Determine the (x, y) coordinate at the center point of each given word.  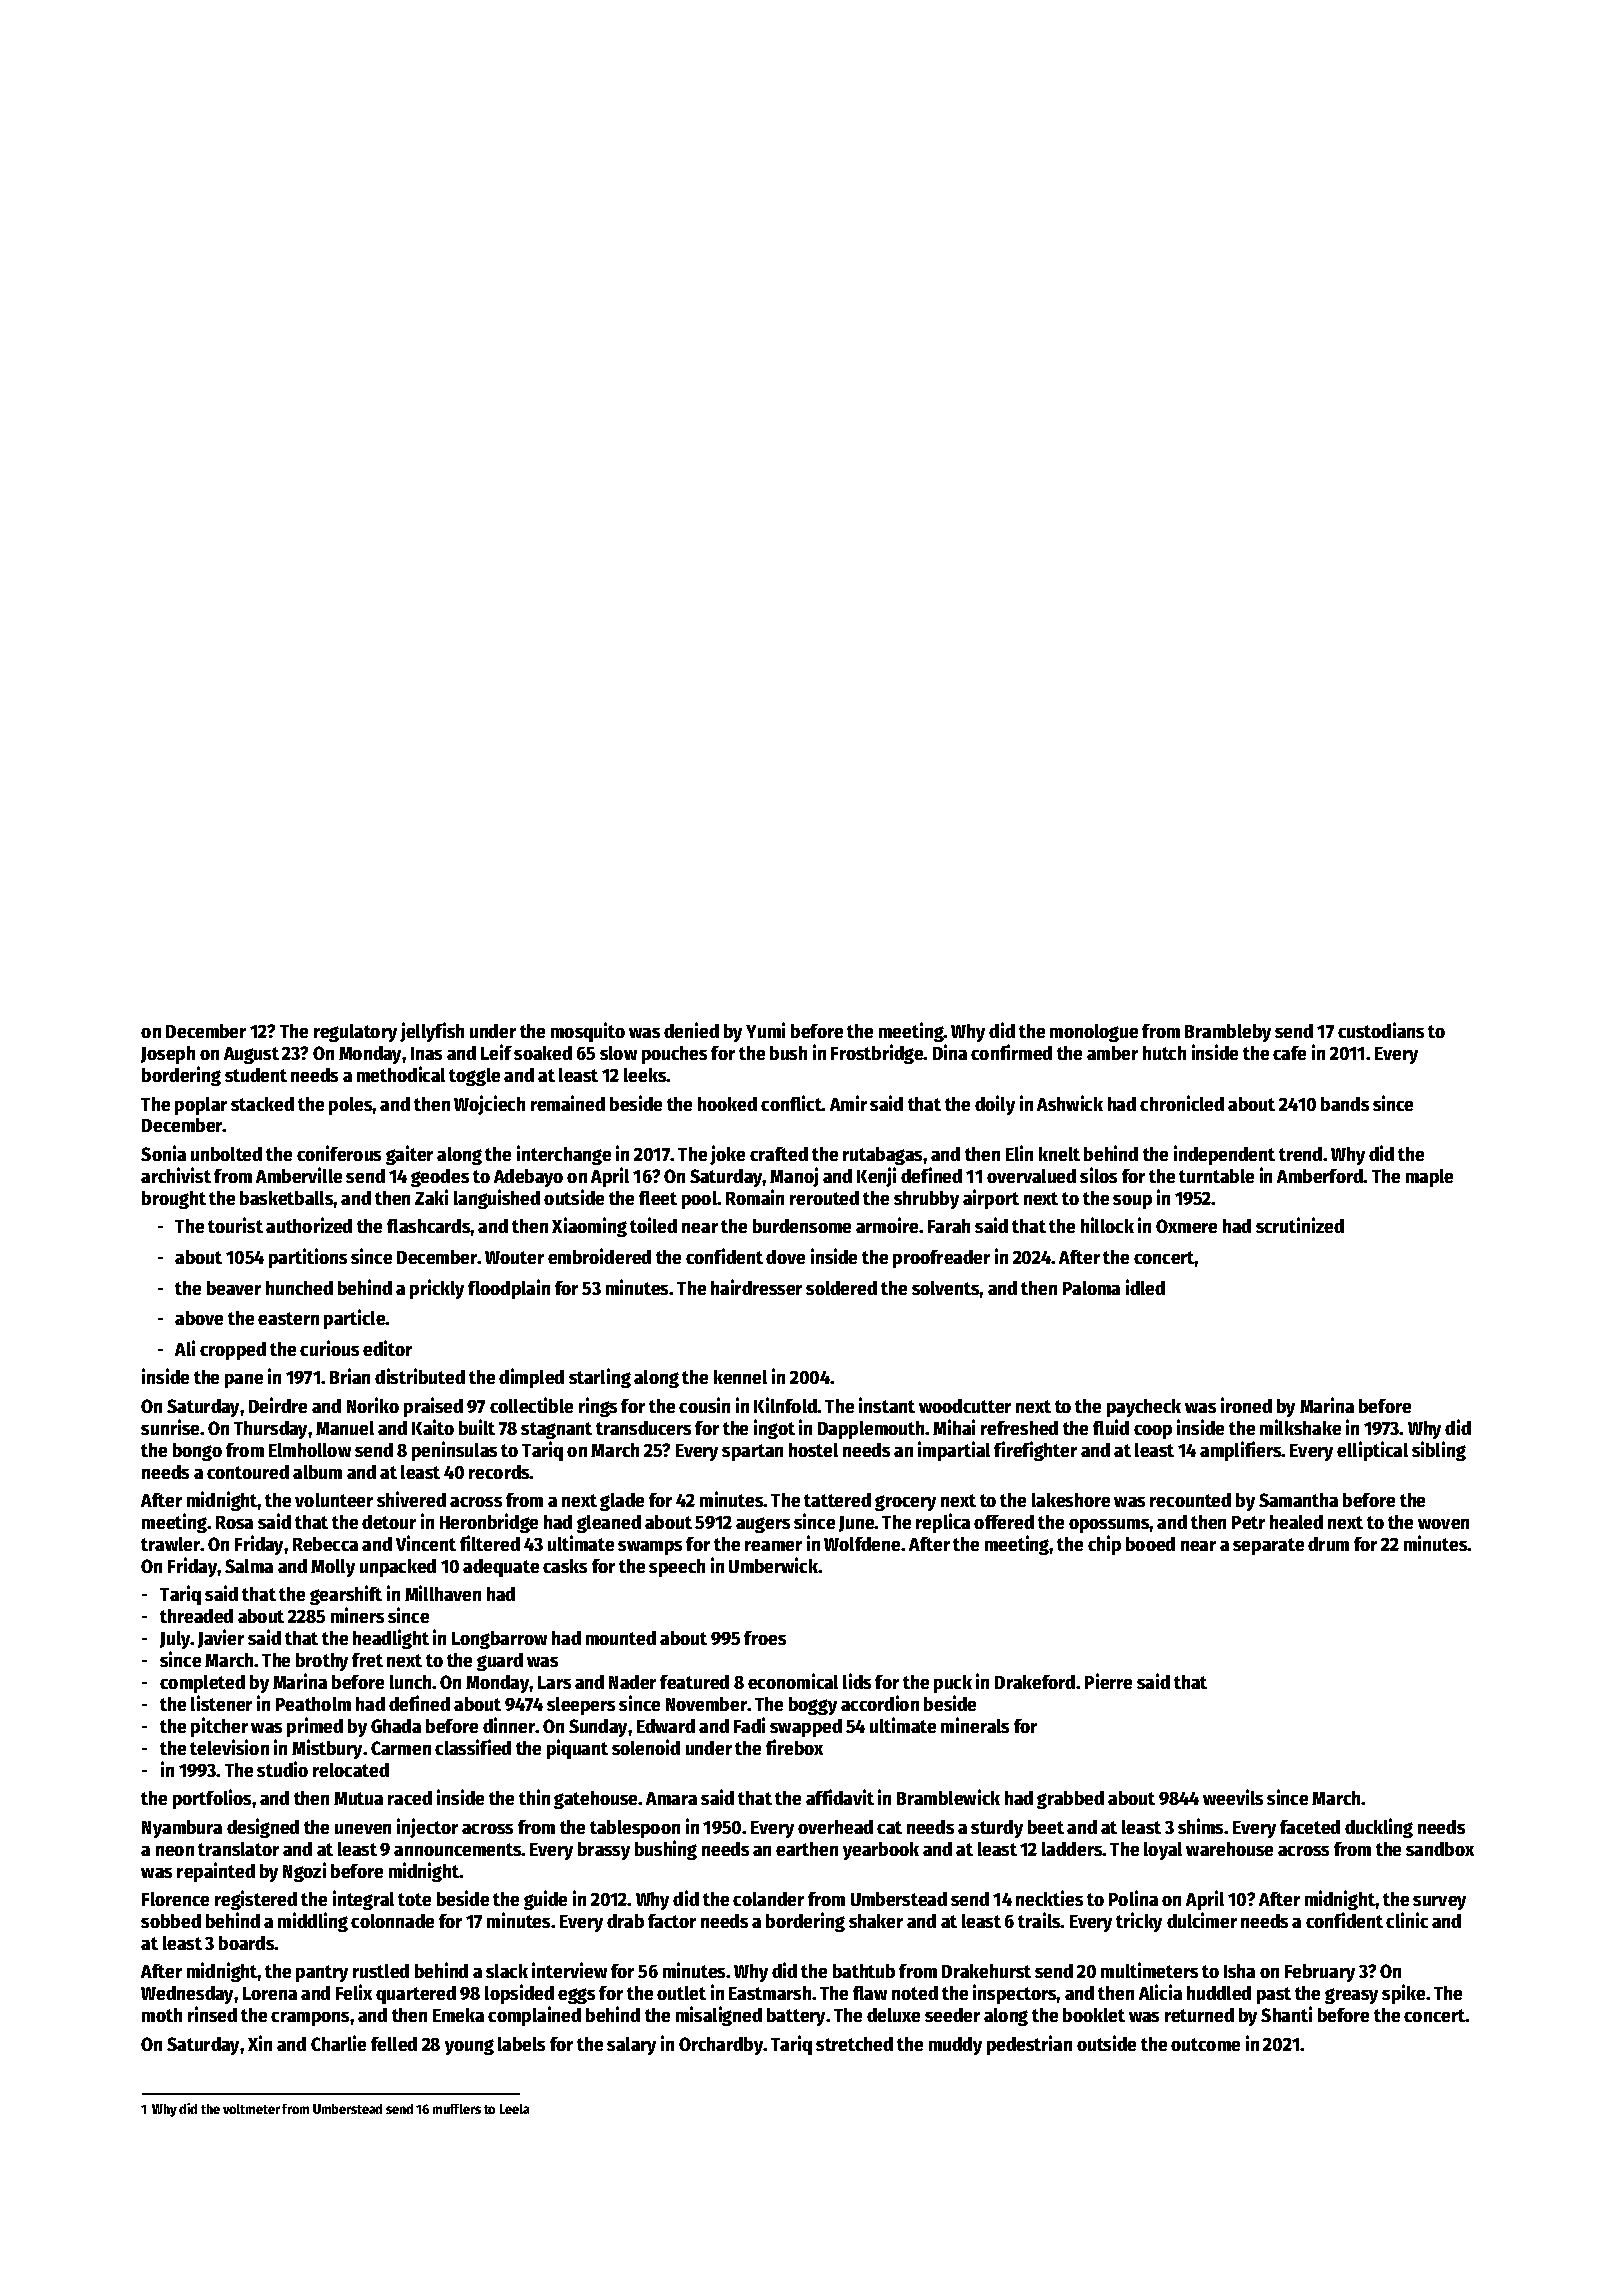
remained (568, 1103)
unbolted (226, 1154)
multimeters (1149, 1970)
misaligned (719, 2016)
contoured (248, 1472)
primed (315, 1727)
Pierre (1108, 1681)
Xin (260, 2043)
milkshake (1300, 1427)
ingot (774, 1429)
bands (1345, 1104)
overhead (835, 1827)
